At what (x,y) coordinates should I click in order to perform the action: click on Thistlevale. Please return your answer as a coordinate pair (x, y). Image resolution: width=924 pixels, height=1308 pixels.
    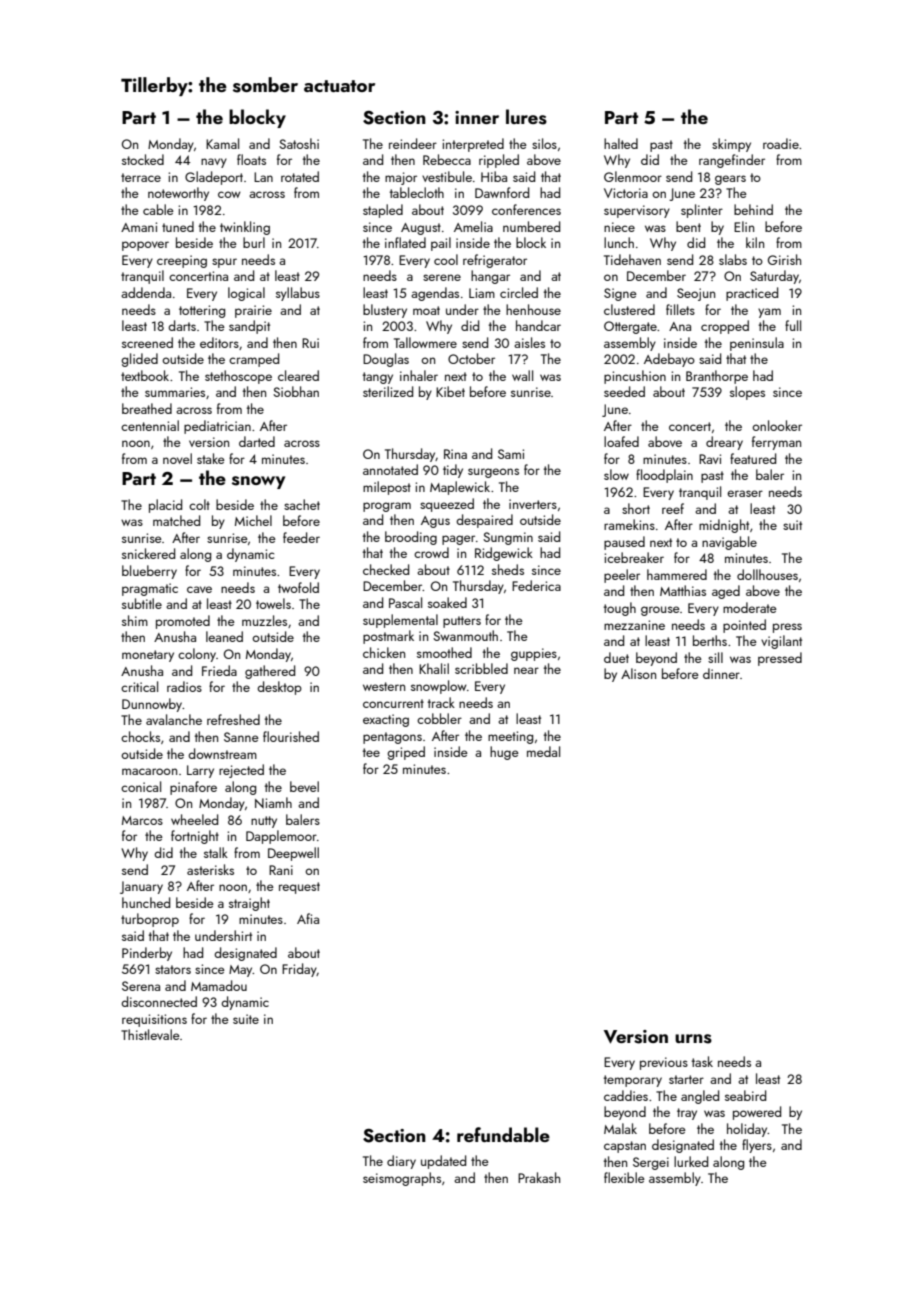
    Looking at the image, I should click on (150, 1034).
